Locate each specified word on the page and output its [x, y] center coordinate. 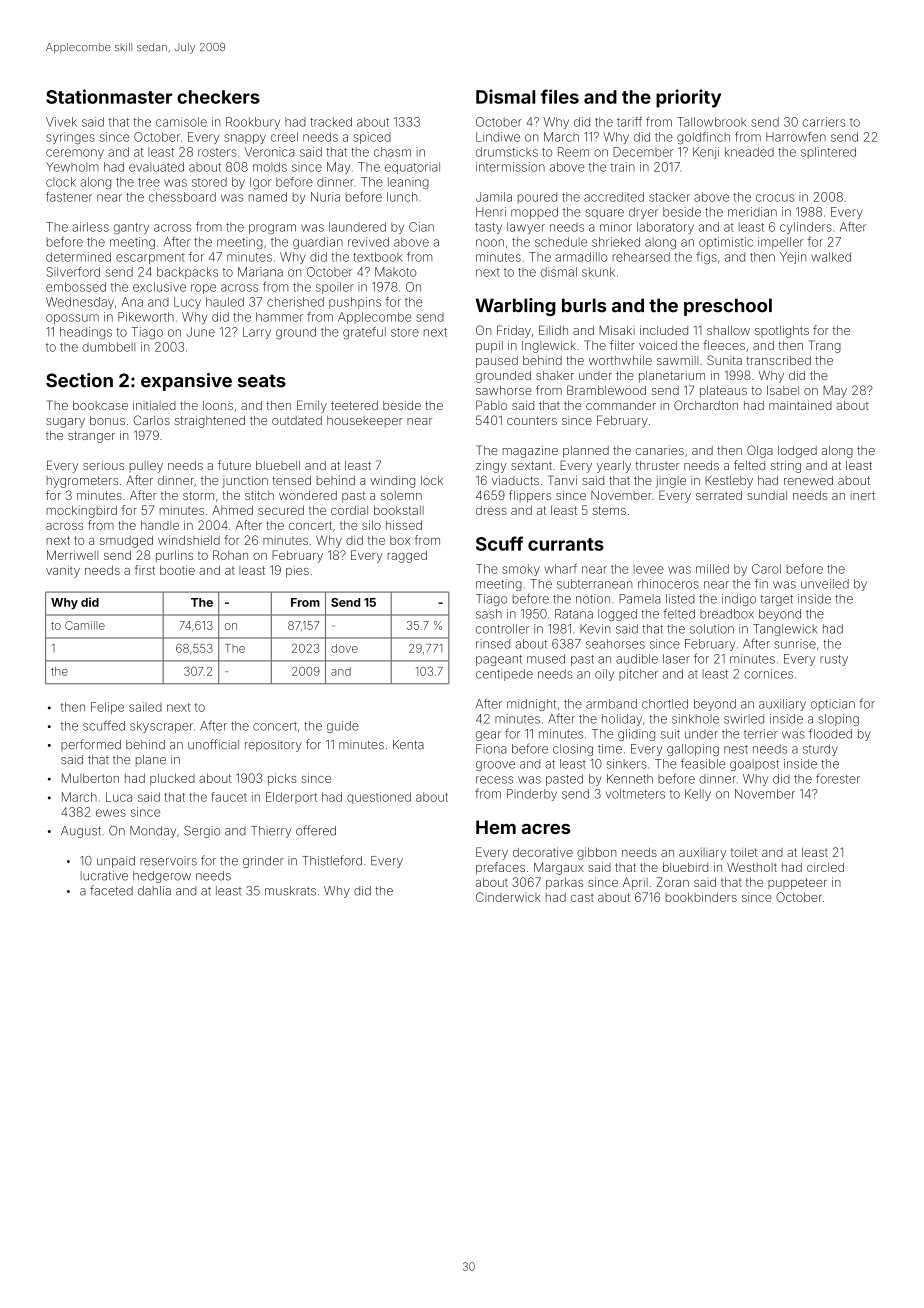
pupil [489, 347]
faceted [111, 890]
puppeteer [797, 884]
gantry [131, 229]
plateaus [723, 392]
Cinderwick [508, 897]
